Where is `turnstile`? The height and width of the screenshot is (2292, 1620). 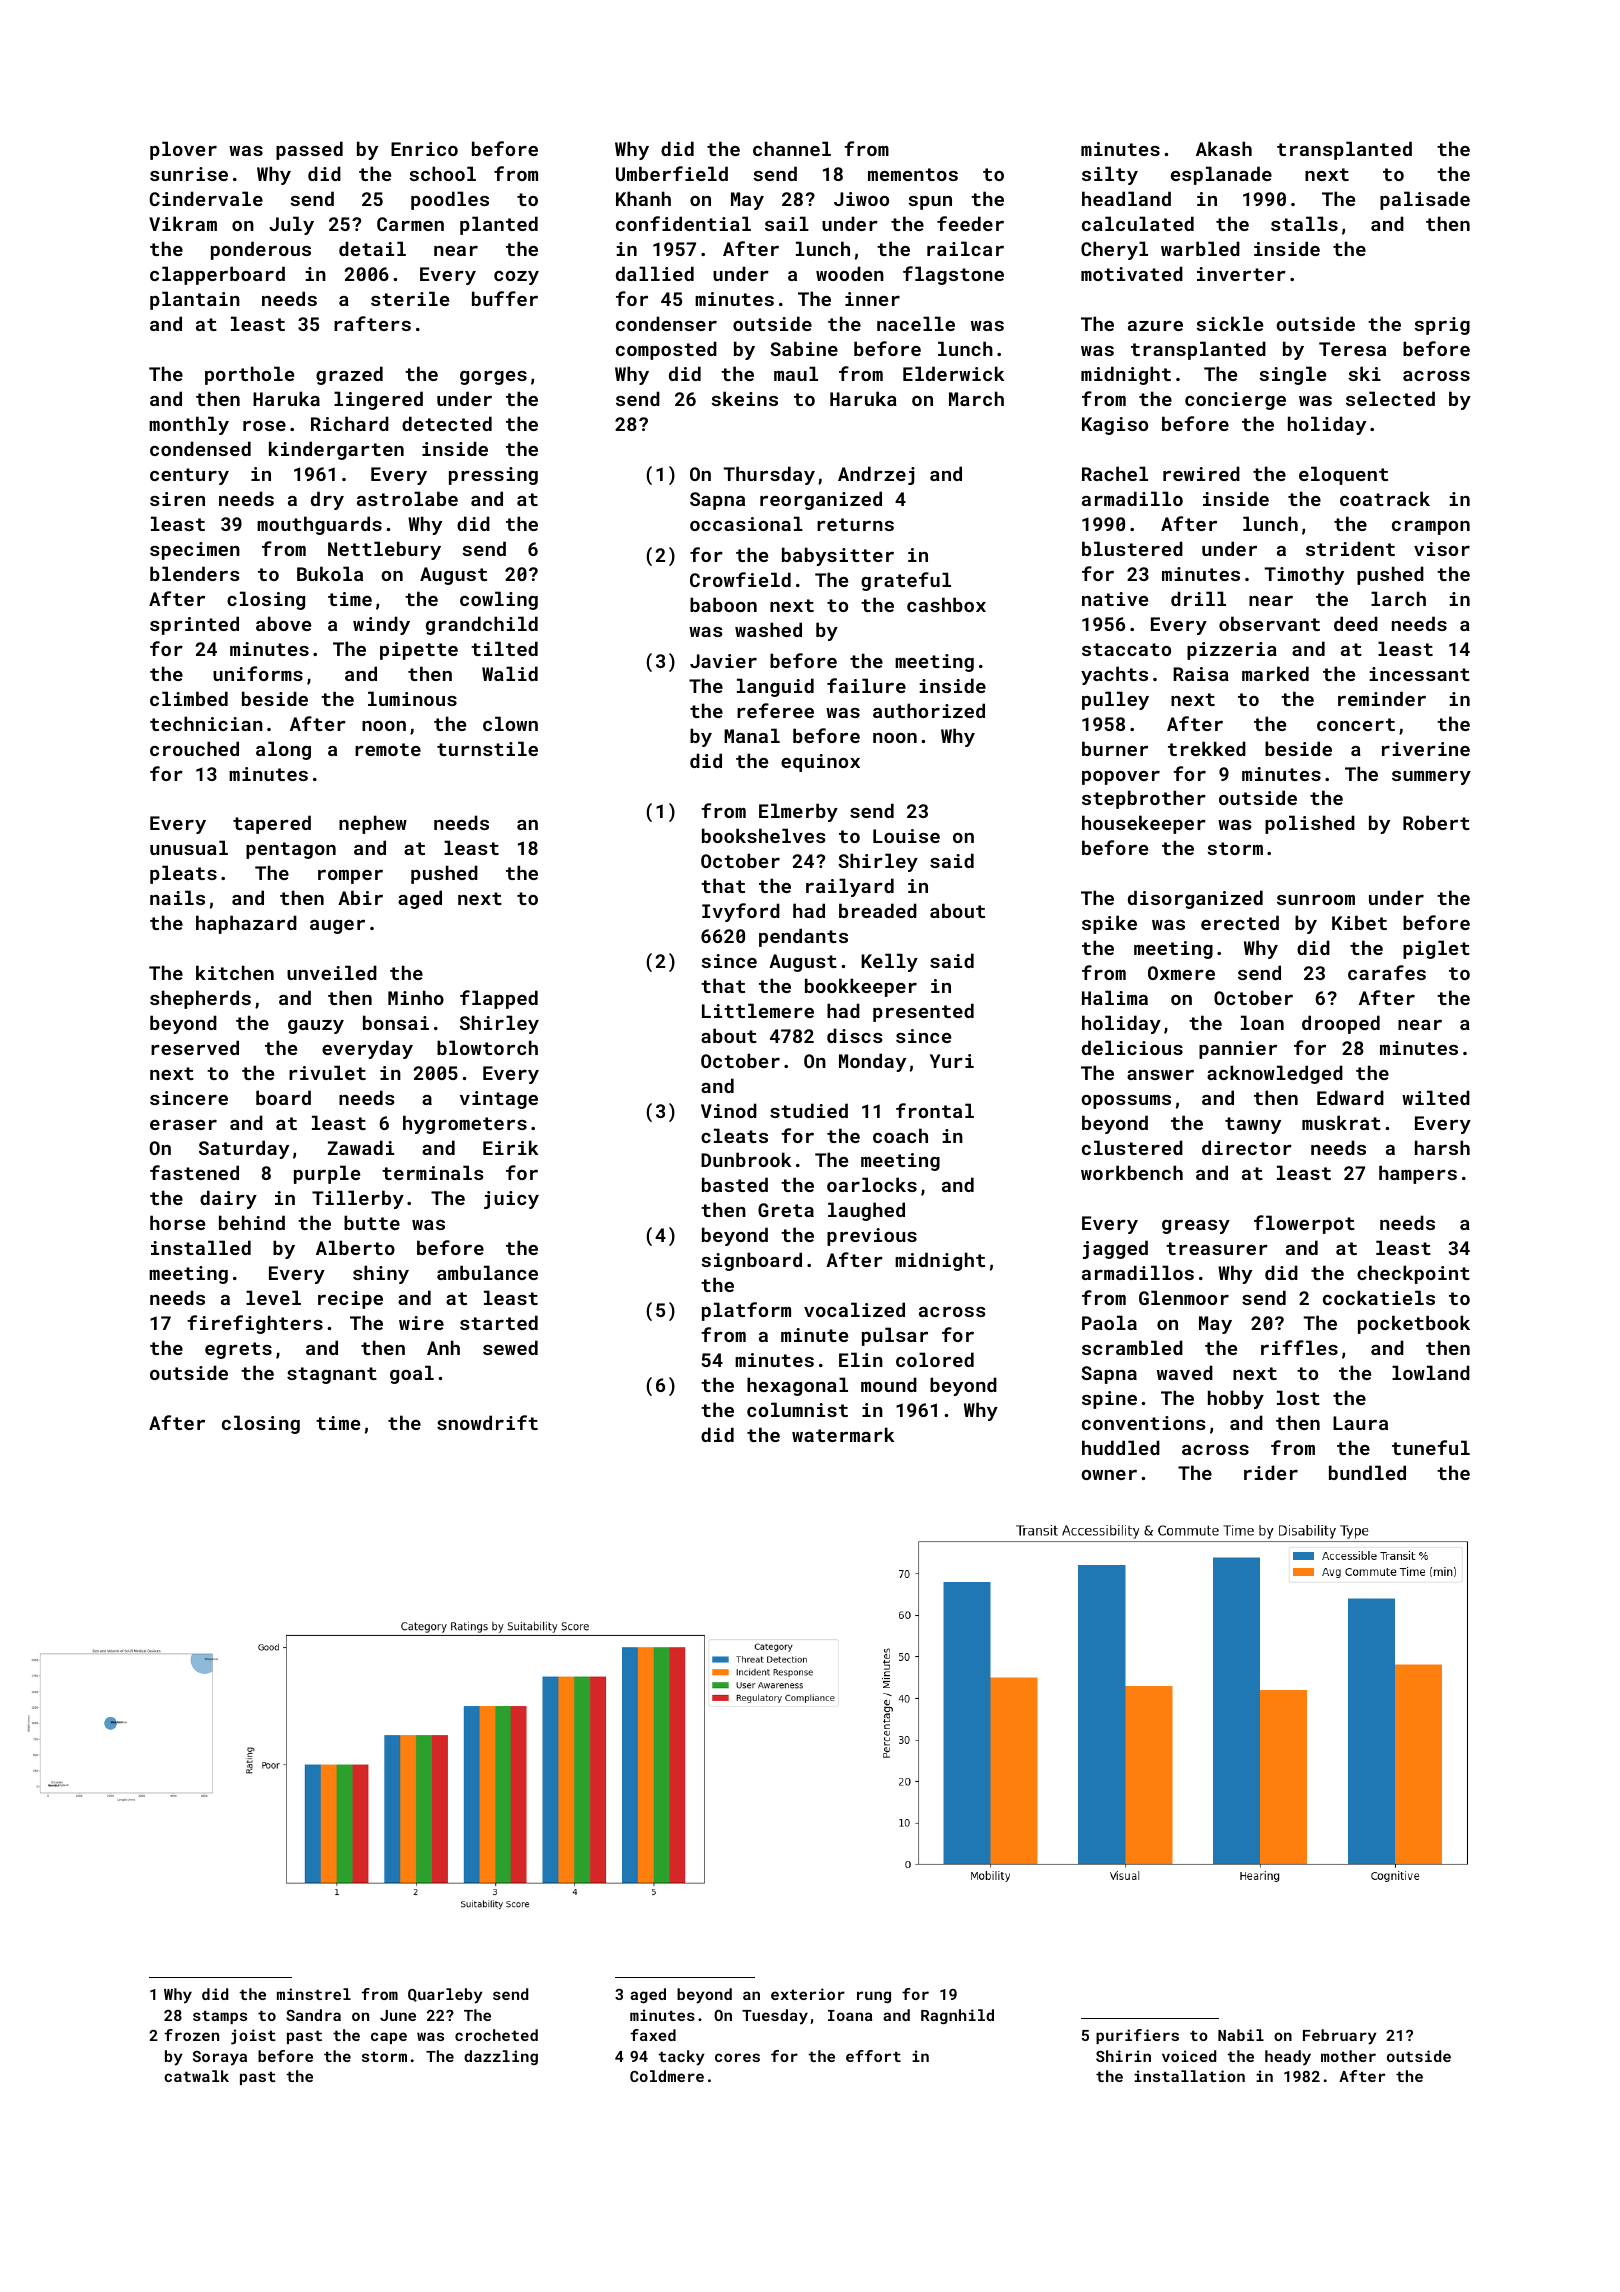
turnstile is located at coordinates (487, 748).
